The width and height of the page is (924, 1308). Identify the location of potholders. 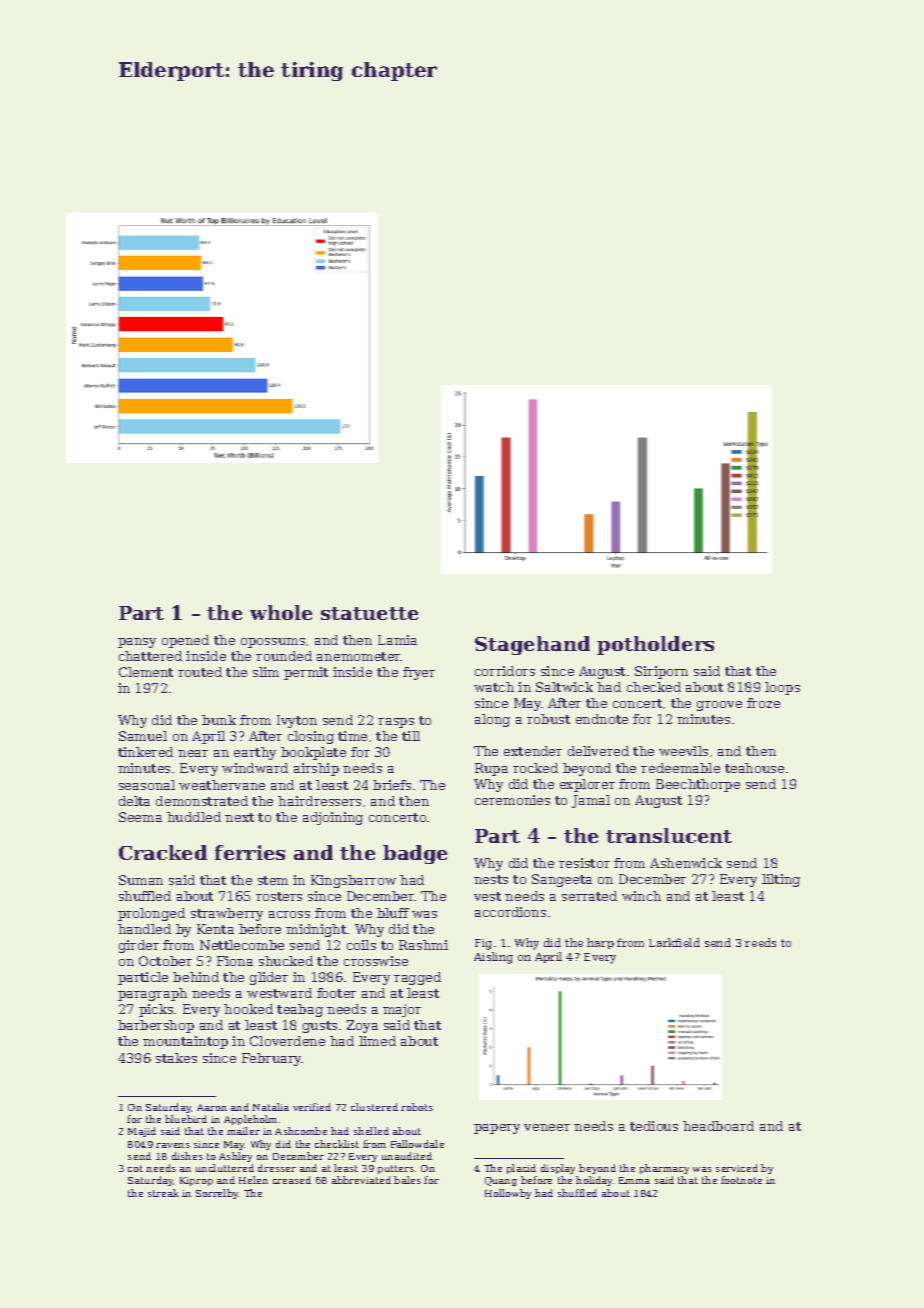
(655, 645).
